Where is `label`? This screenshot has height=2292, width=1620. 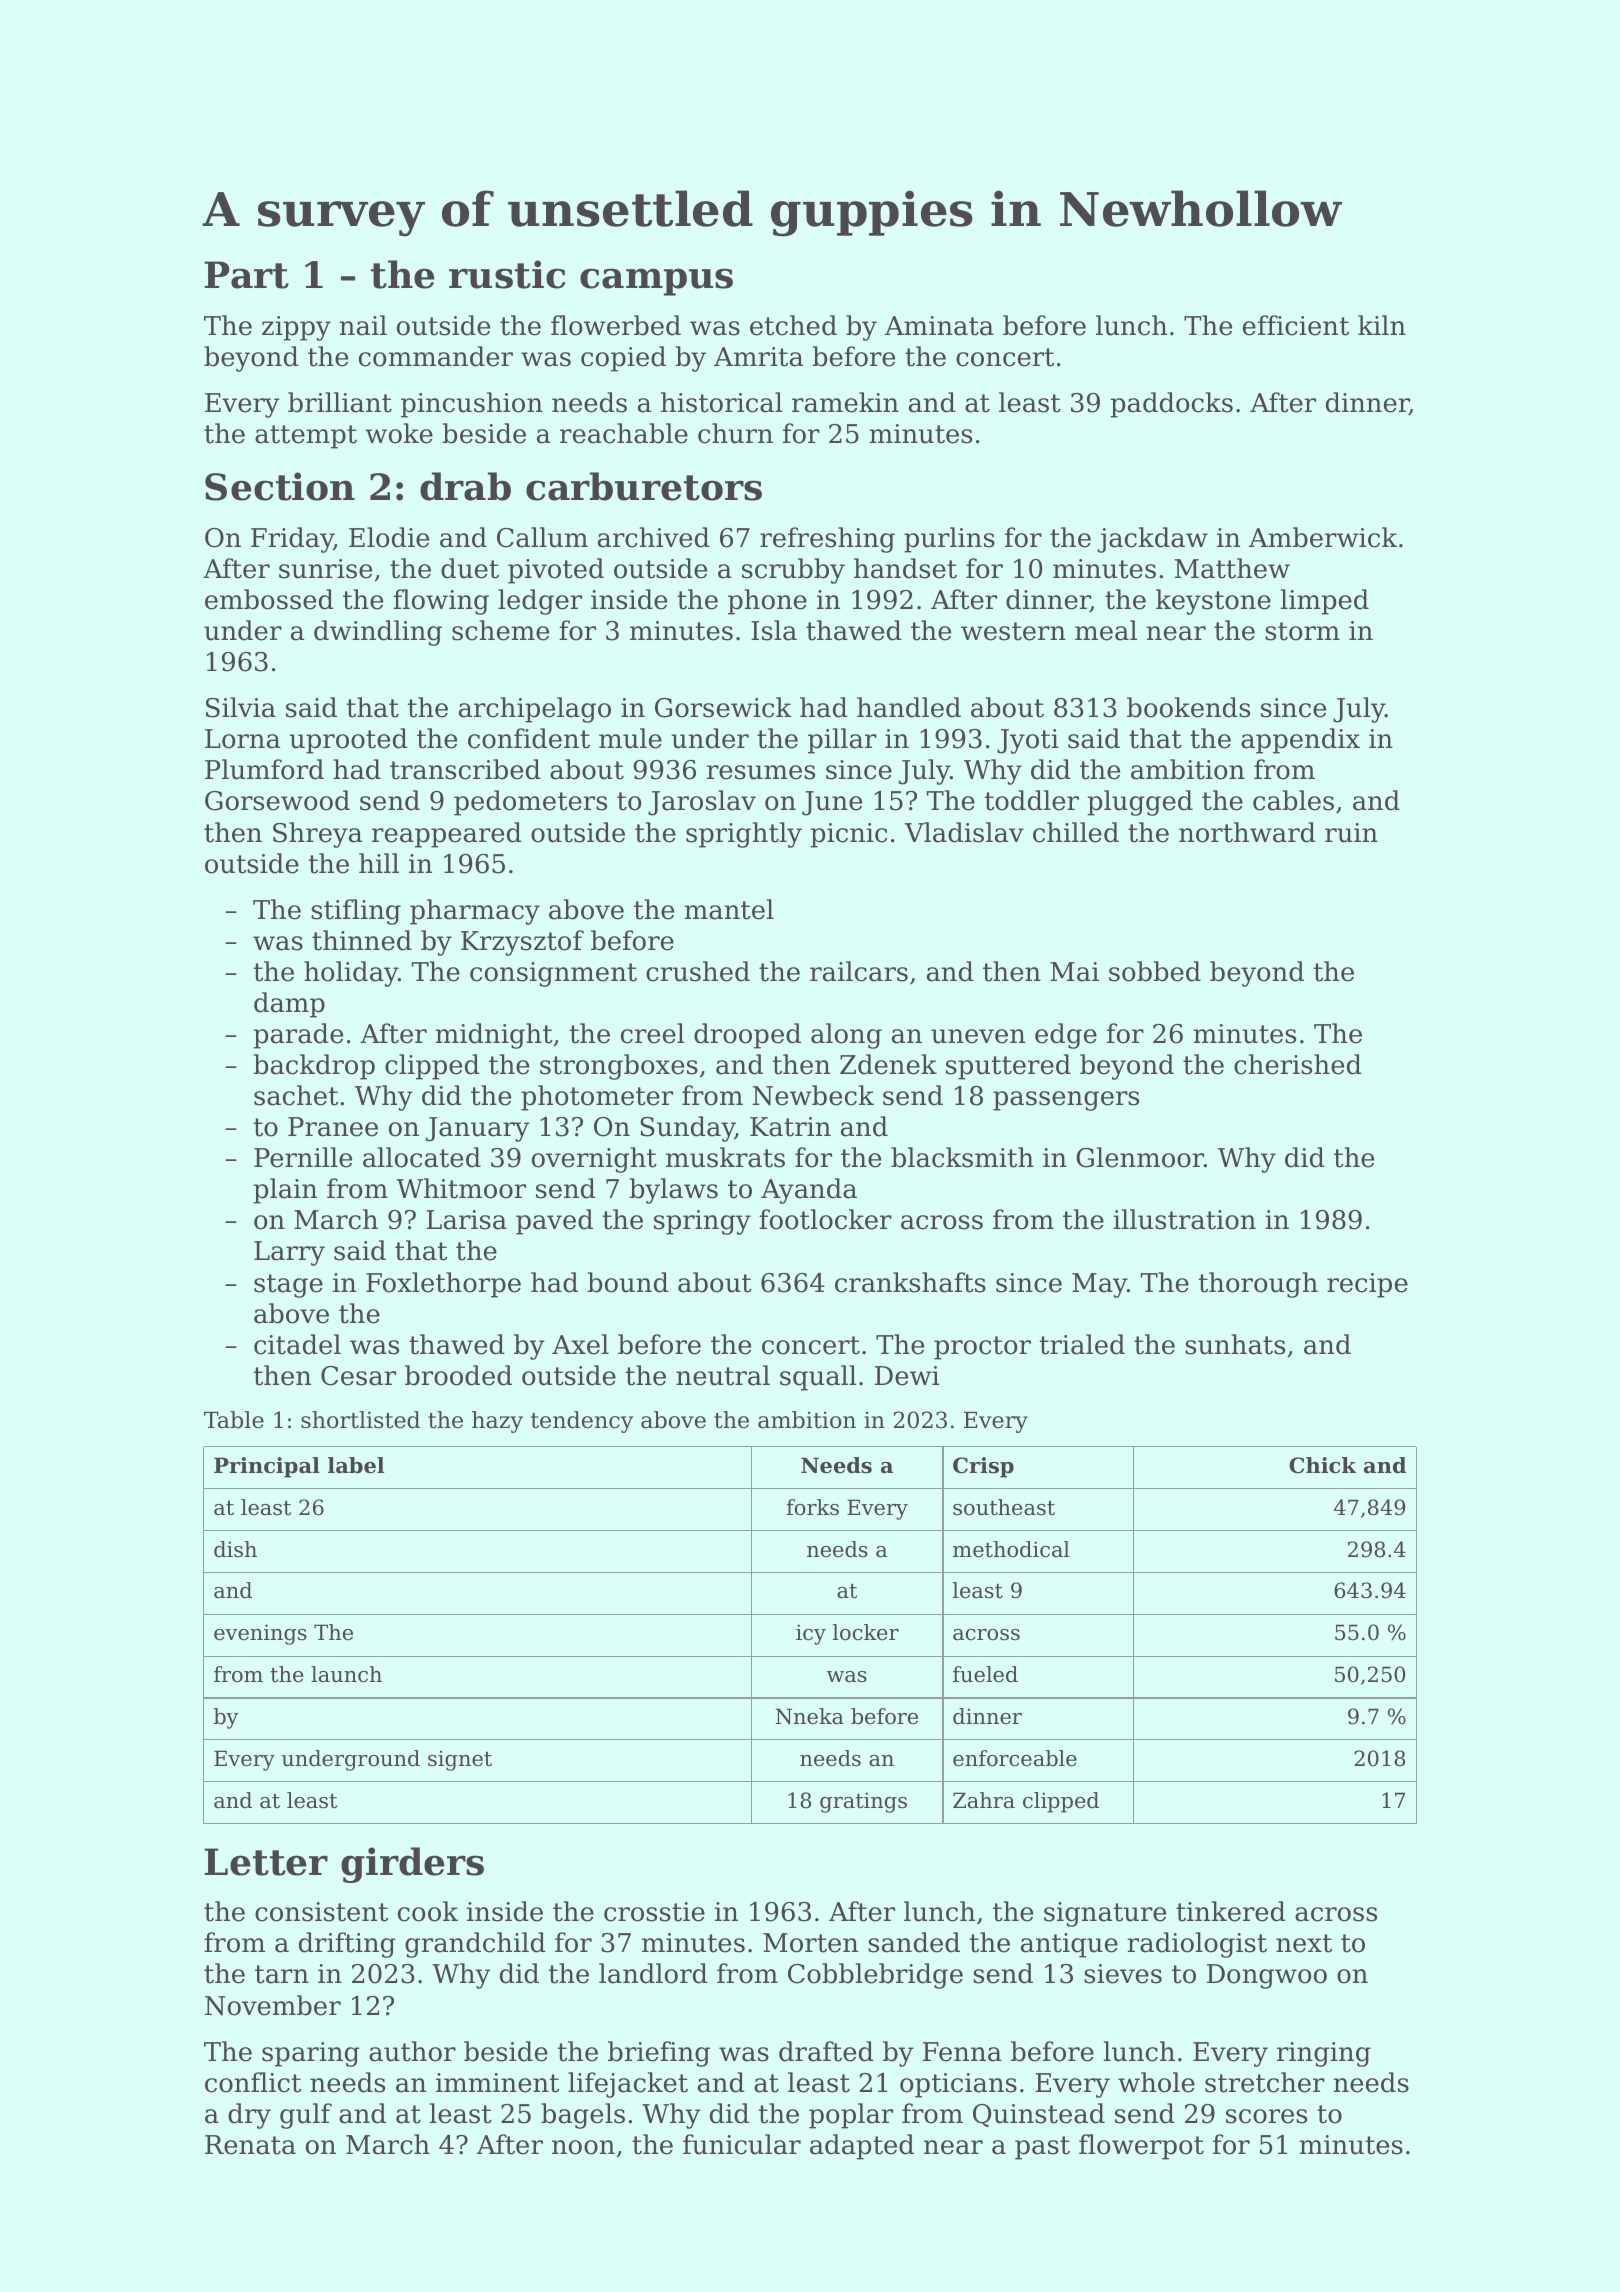
label is located at coordinates (356, 1465).
